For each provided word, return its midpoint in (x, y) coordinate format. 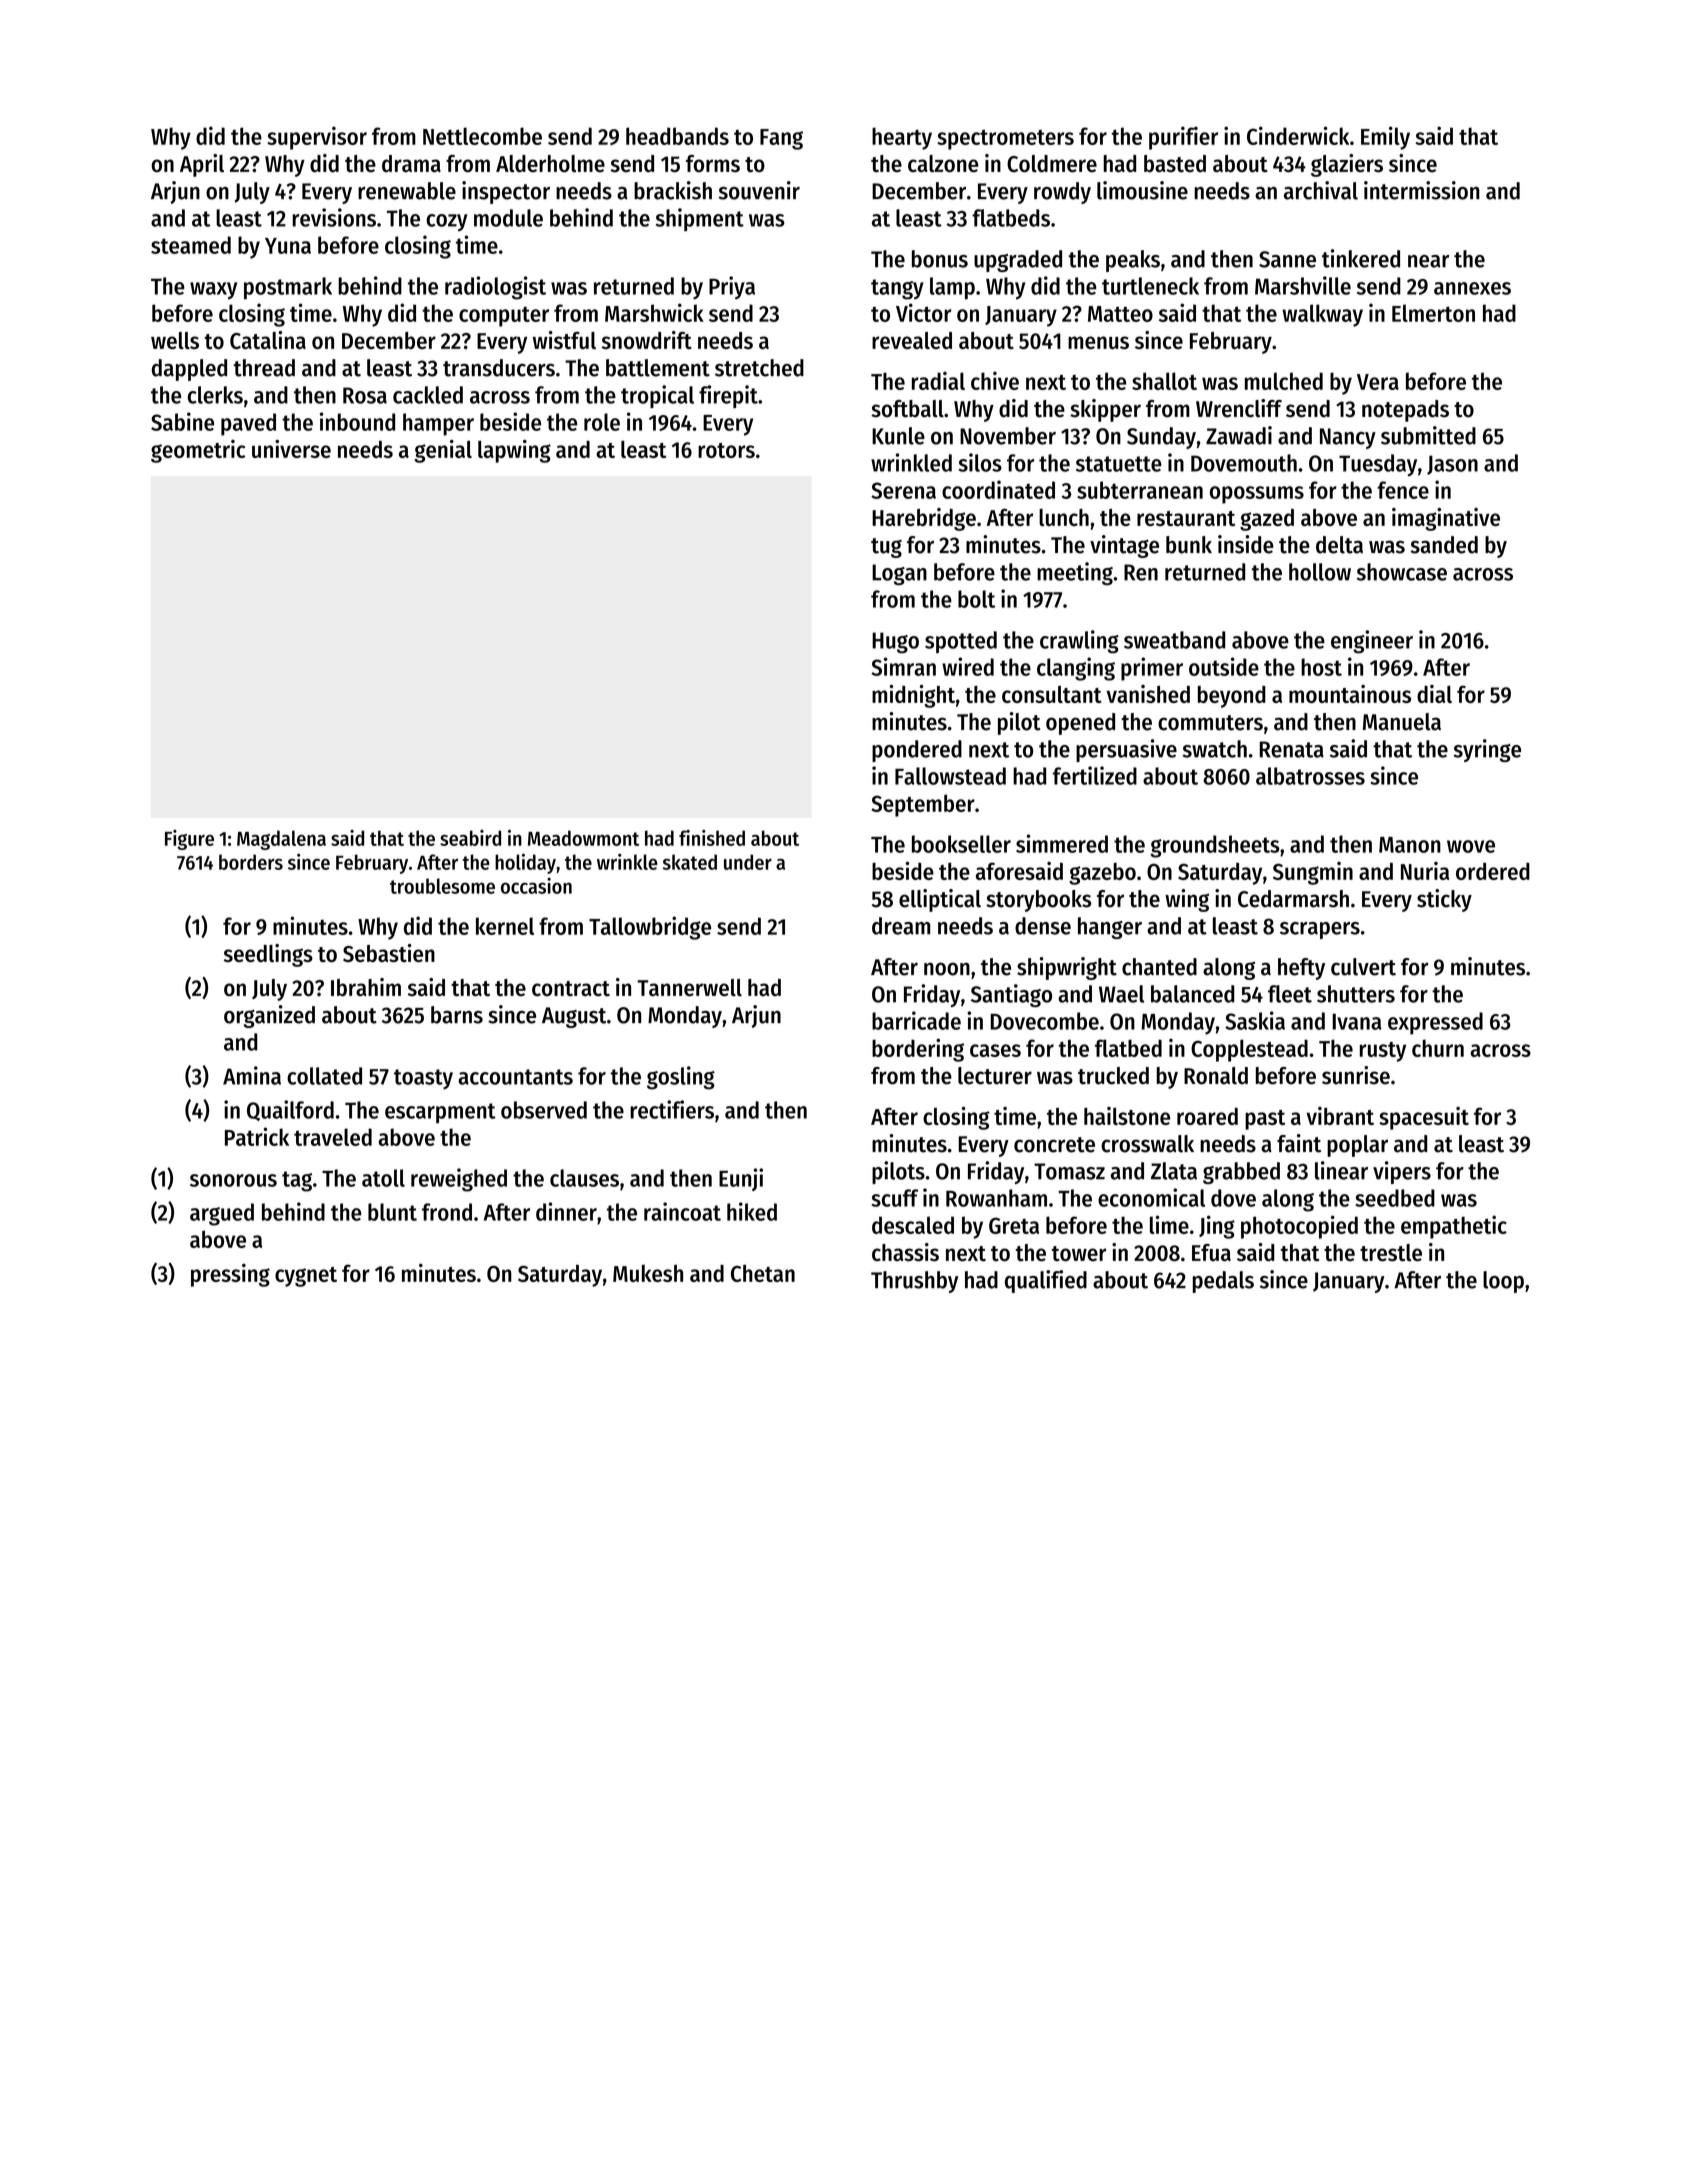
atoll (383, 1178)
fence (1403, 490)
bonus (940, 259)
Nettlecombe (482, 136)
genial (443, 451)
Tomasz (1069, 1171)
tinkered (1361, 258)
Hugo (895, 643)
